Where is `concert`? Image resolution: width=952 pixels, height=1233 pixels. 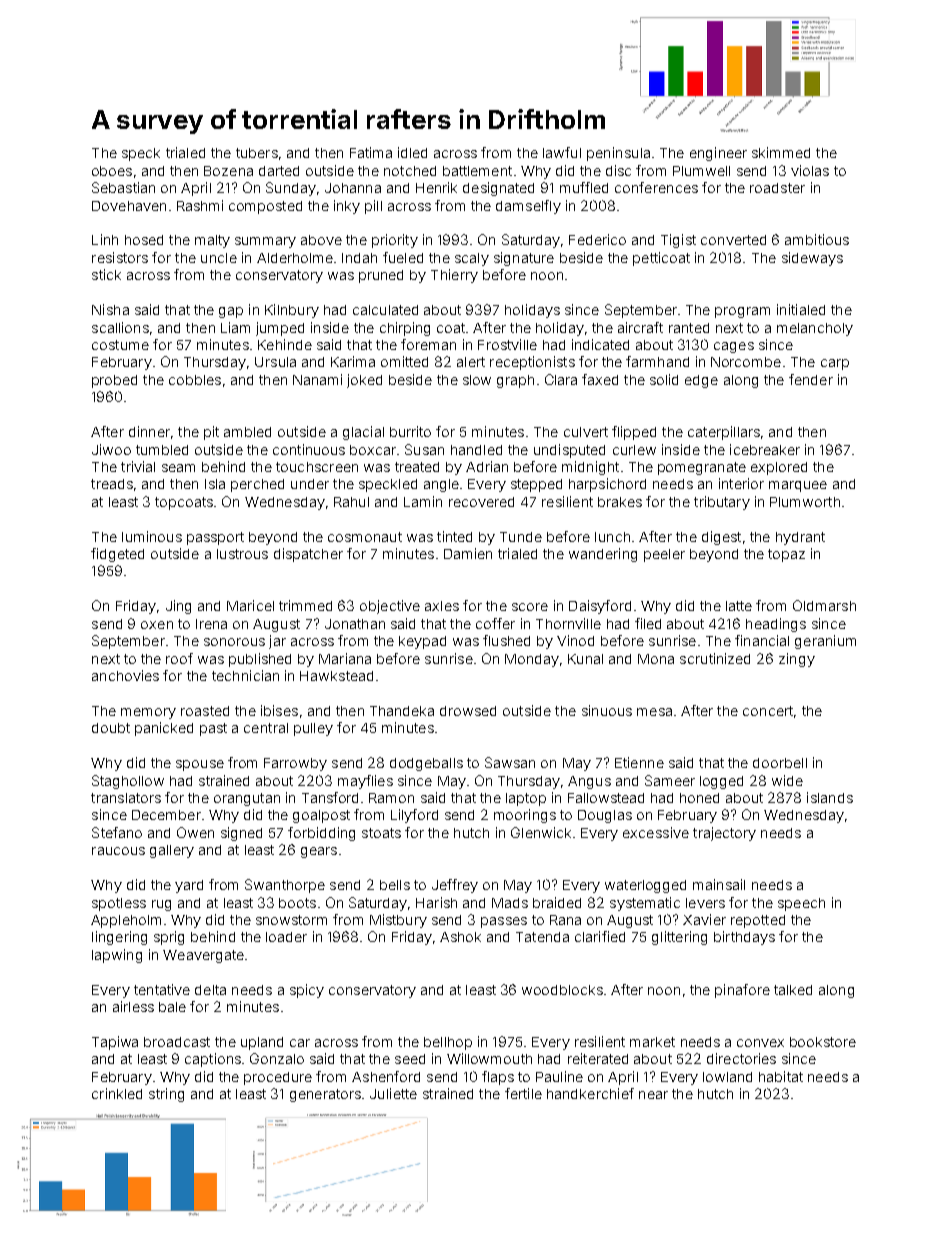
concert is located at coordinates (768, 711).
